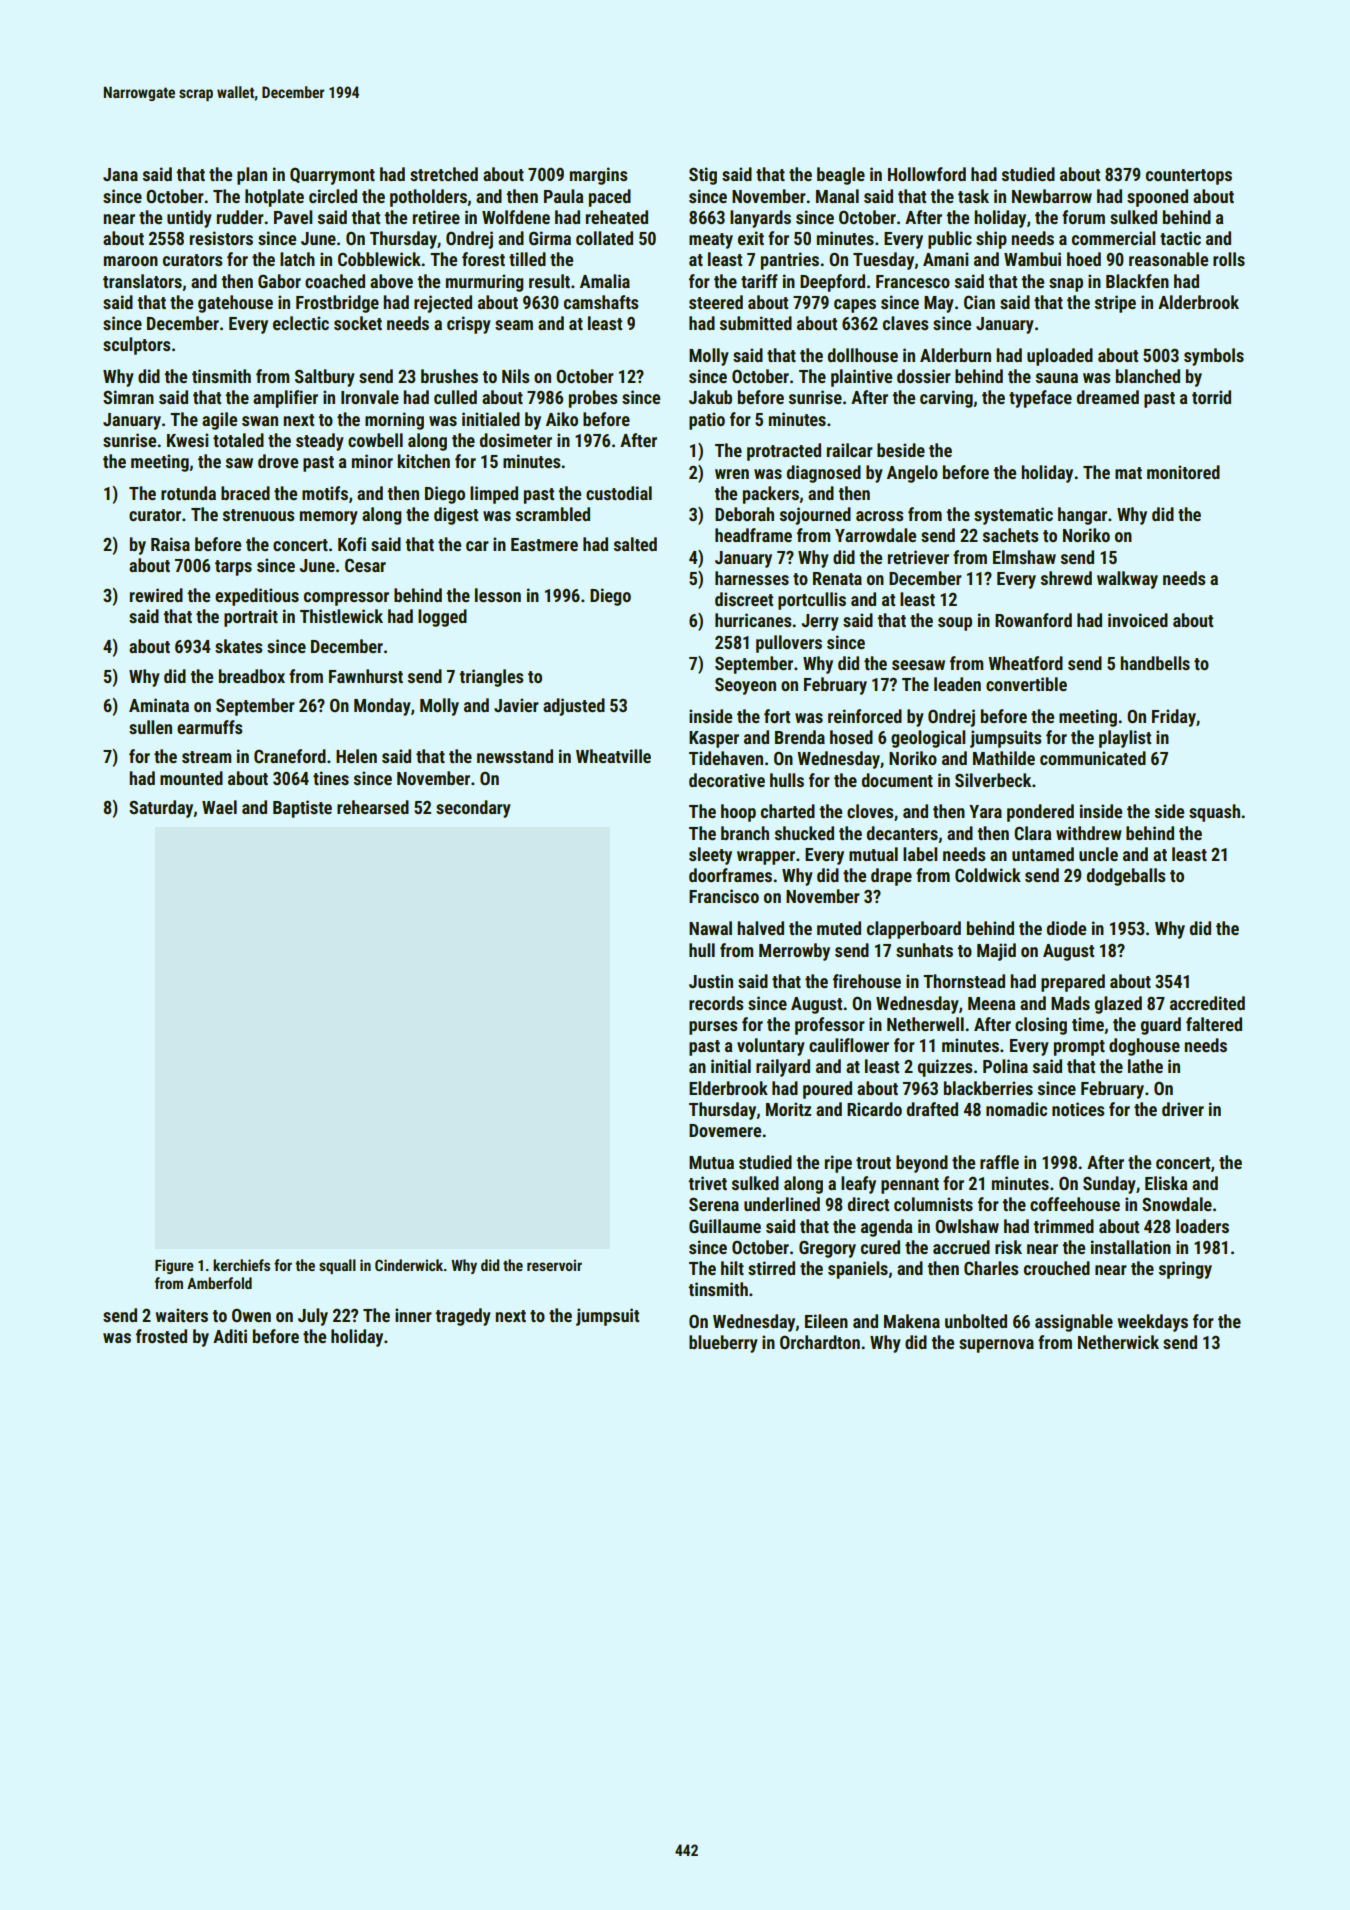 The image size is (1350, 1910). I want to click on countertops, so click(1189, 177).
